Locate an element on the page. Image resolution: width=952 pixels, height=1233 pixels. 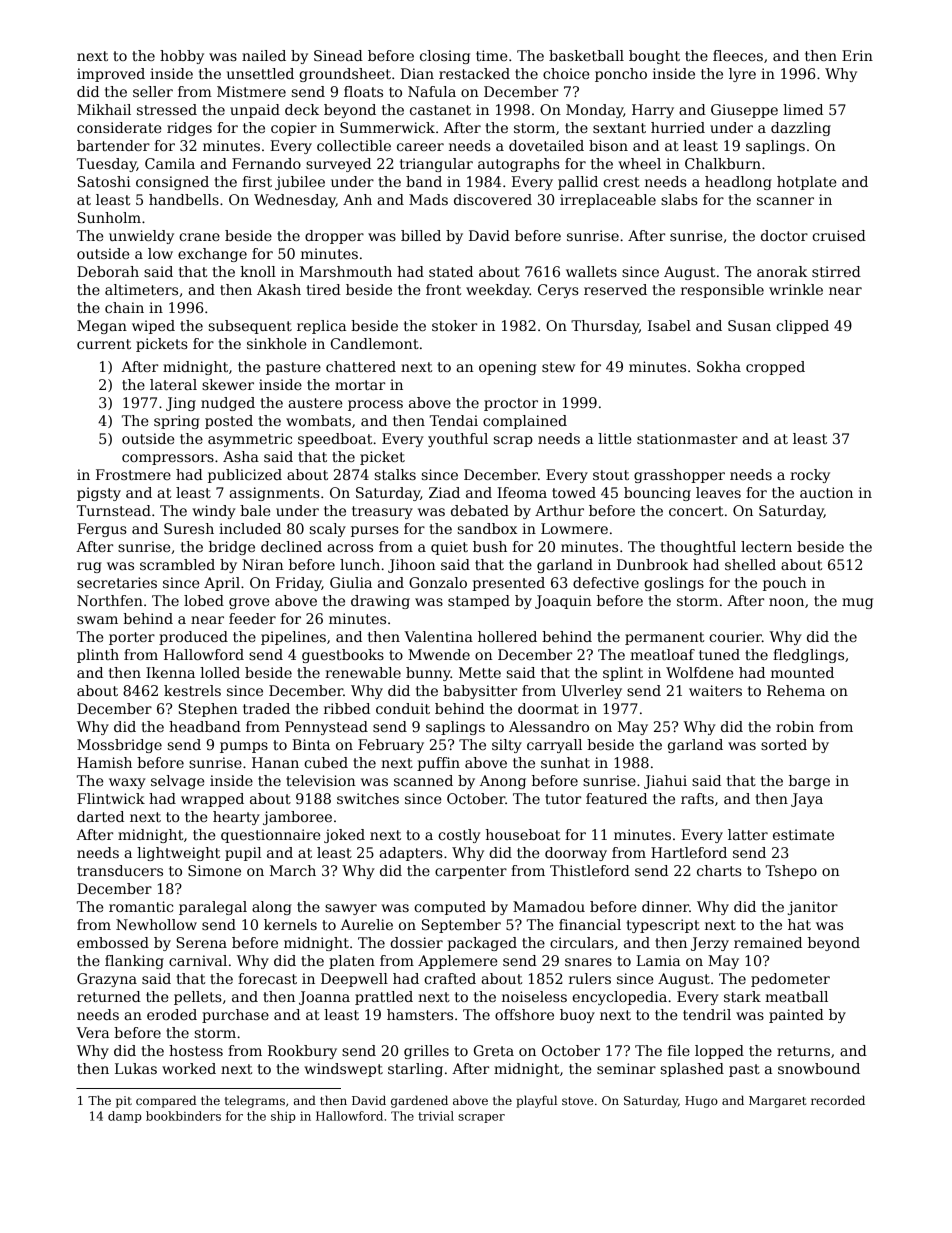
questionnaire is located at coordinates (270, 836).
